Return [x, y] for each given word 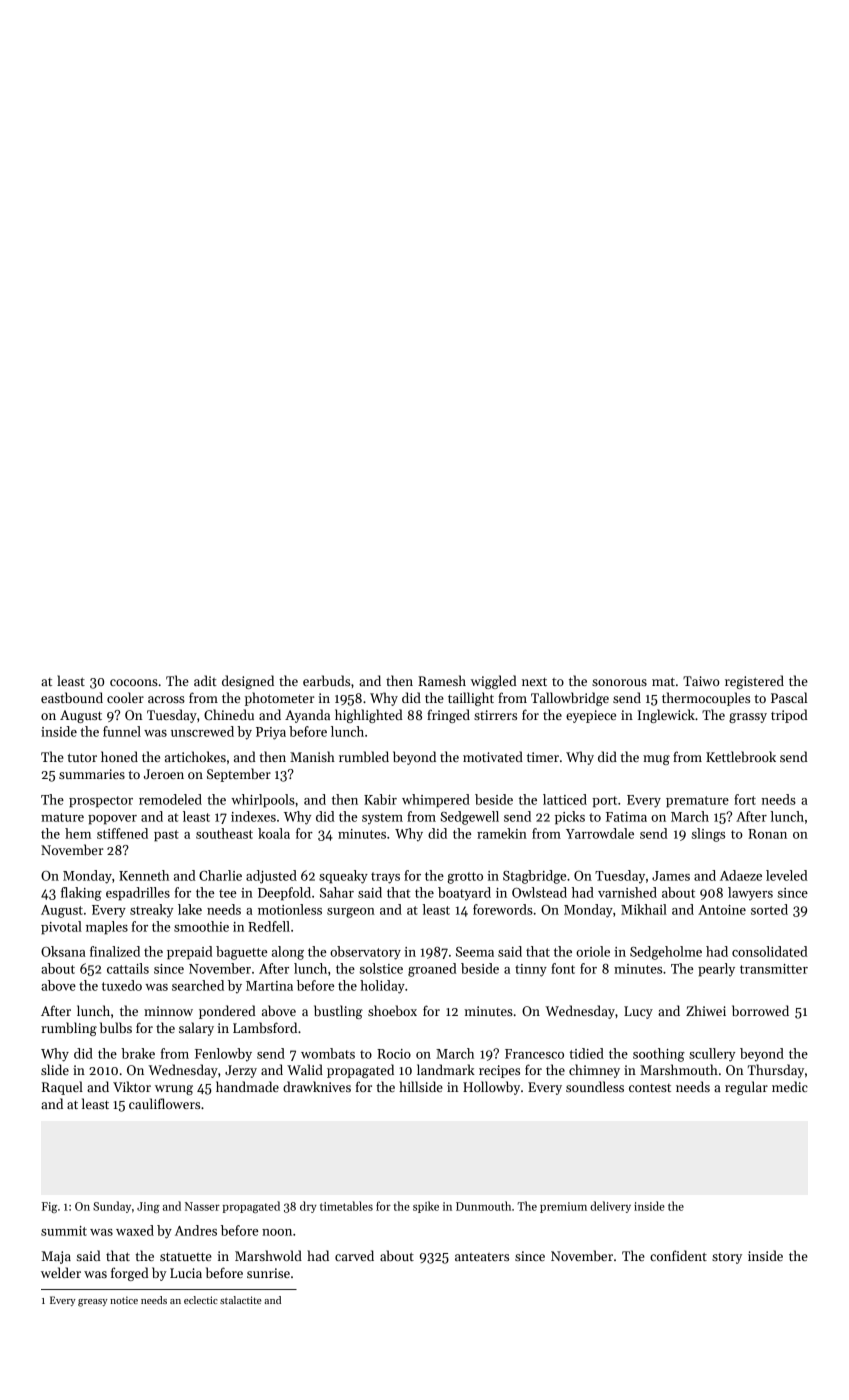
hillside [421, 1086]
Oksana [63, 951]
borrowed [760, 1010]
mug [656, 760]
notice [124, 1300]
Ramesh [442, 680]
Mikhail [644, 909]
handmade [247, 1086]
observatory [365, 953]
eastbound [72, 697]
